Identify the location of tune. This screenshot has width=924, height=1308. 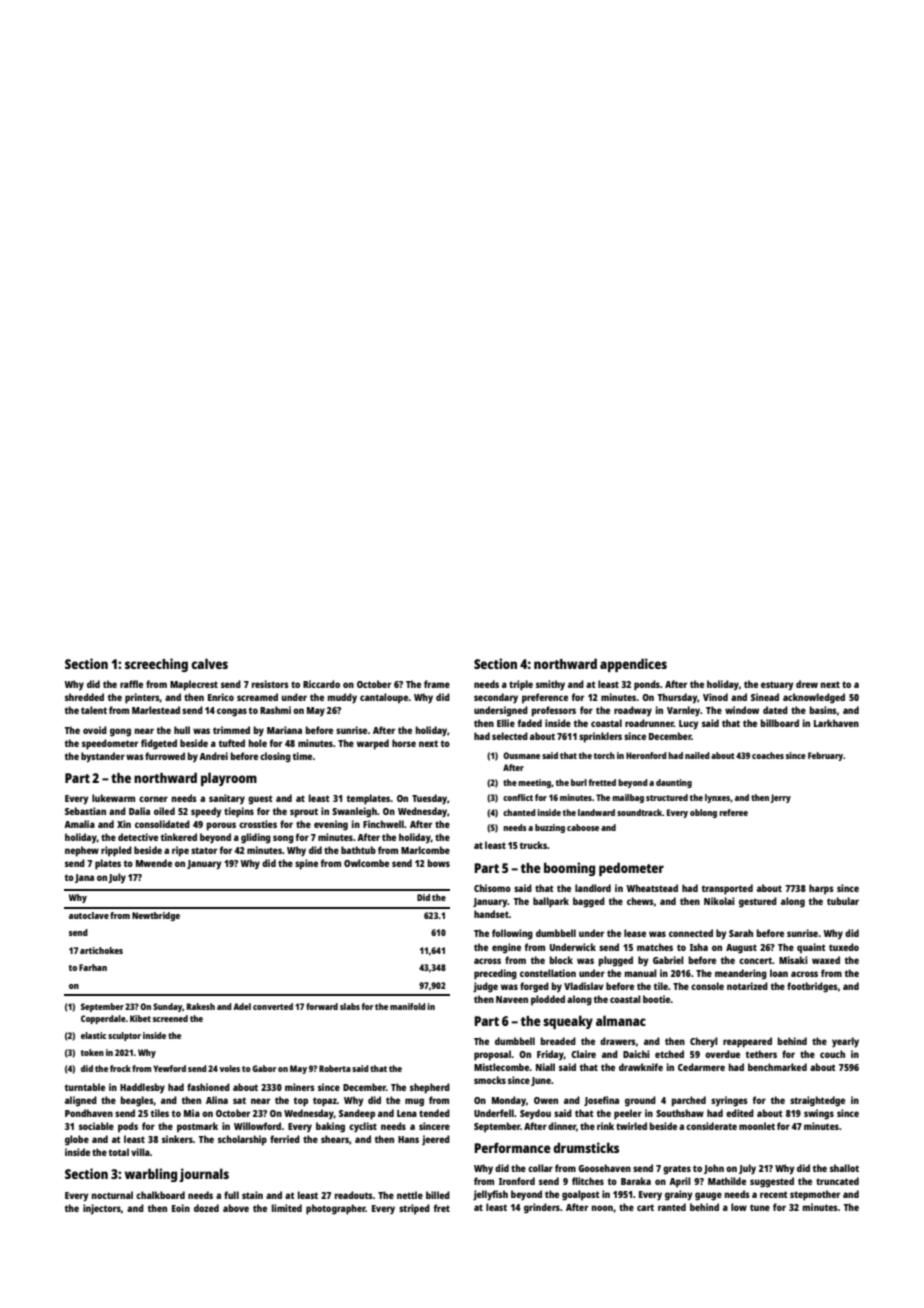
(760, 1207).
